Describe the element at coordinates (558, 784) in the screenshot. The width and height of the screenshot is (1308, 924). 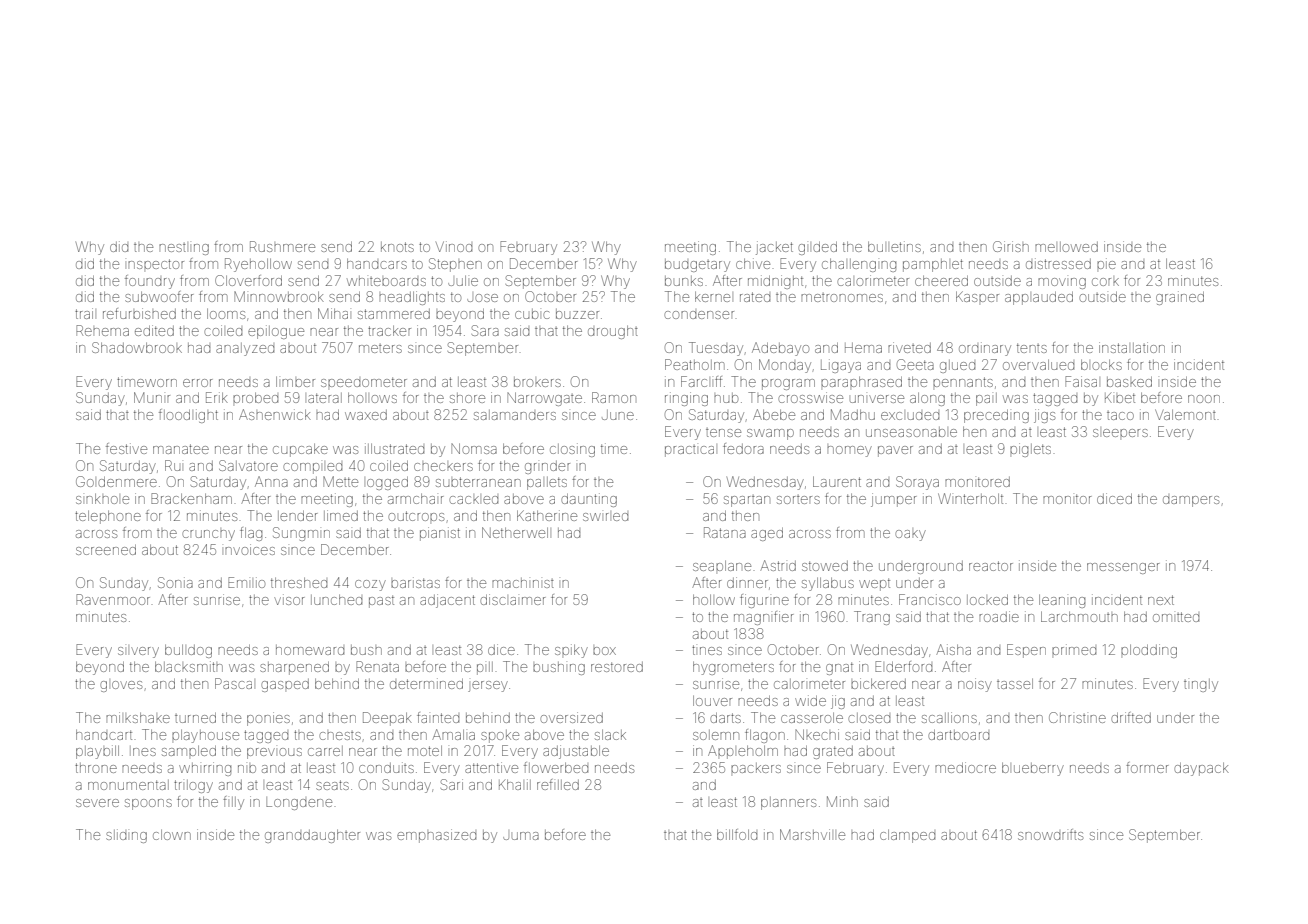
I see `refilled` at that location.
